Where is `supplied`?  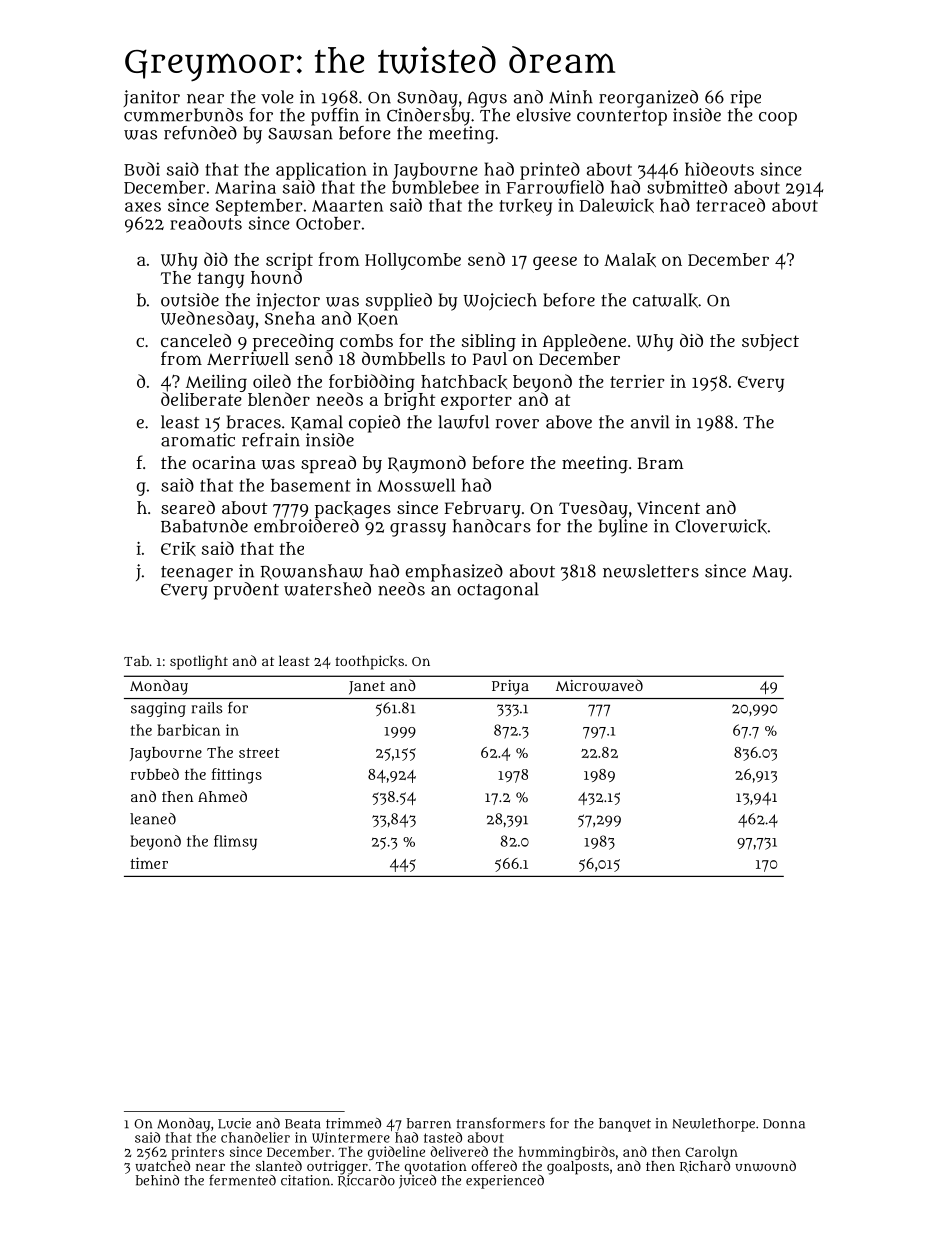 supplied is located at coordinates (399, 302).
